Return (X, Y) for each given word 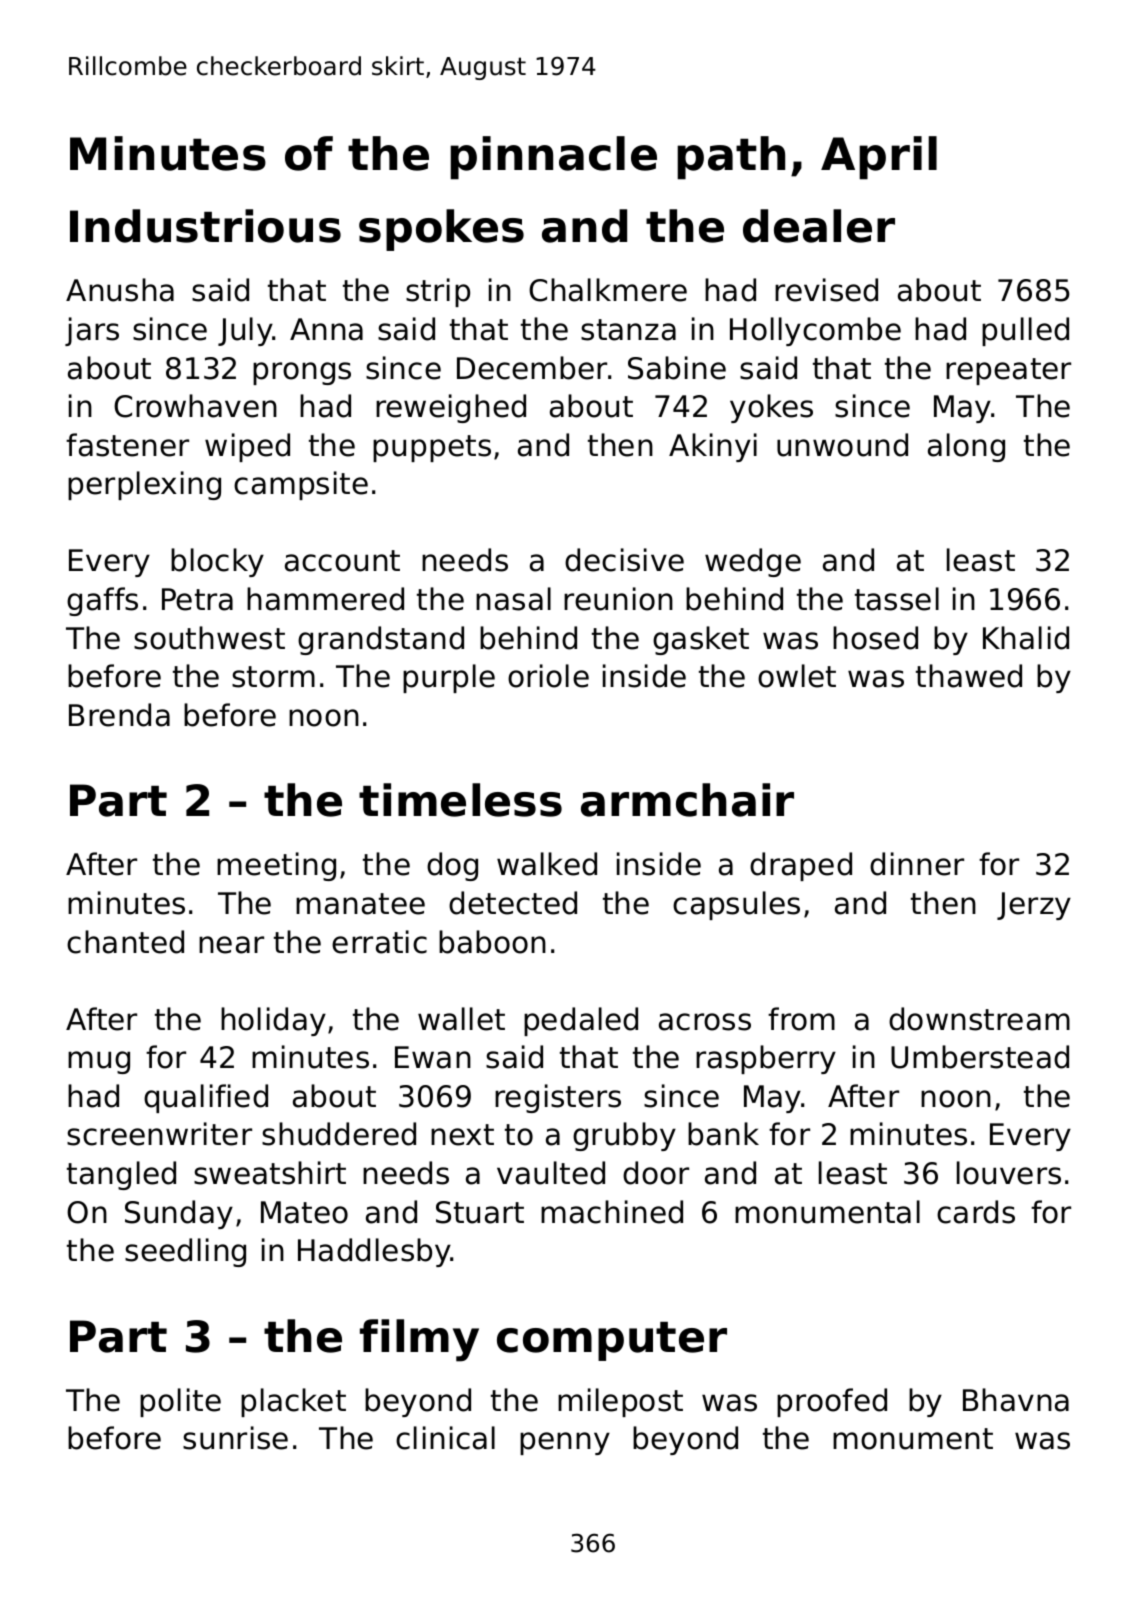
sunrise (235, 1438)
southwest (209, 638)
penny (565, 1443)
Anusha (120, 290)
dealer (819, 226)
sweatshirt (270, 1173)
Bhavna (1016, 1400)
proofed (832, 1402)
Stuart (480, 1212)
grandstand (381, 640)
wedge (753, 562)
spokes (441, 230)
